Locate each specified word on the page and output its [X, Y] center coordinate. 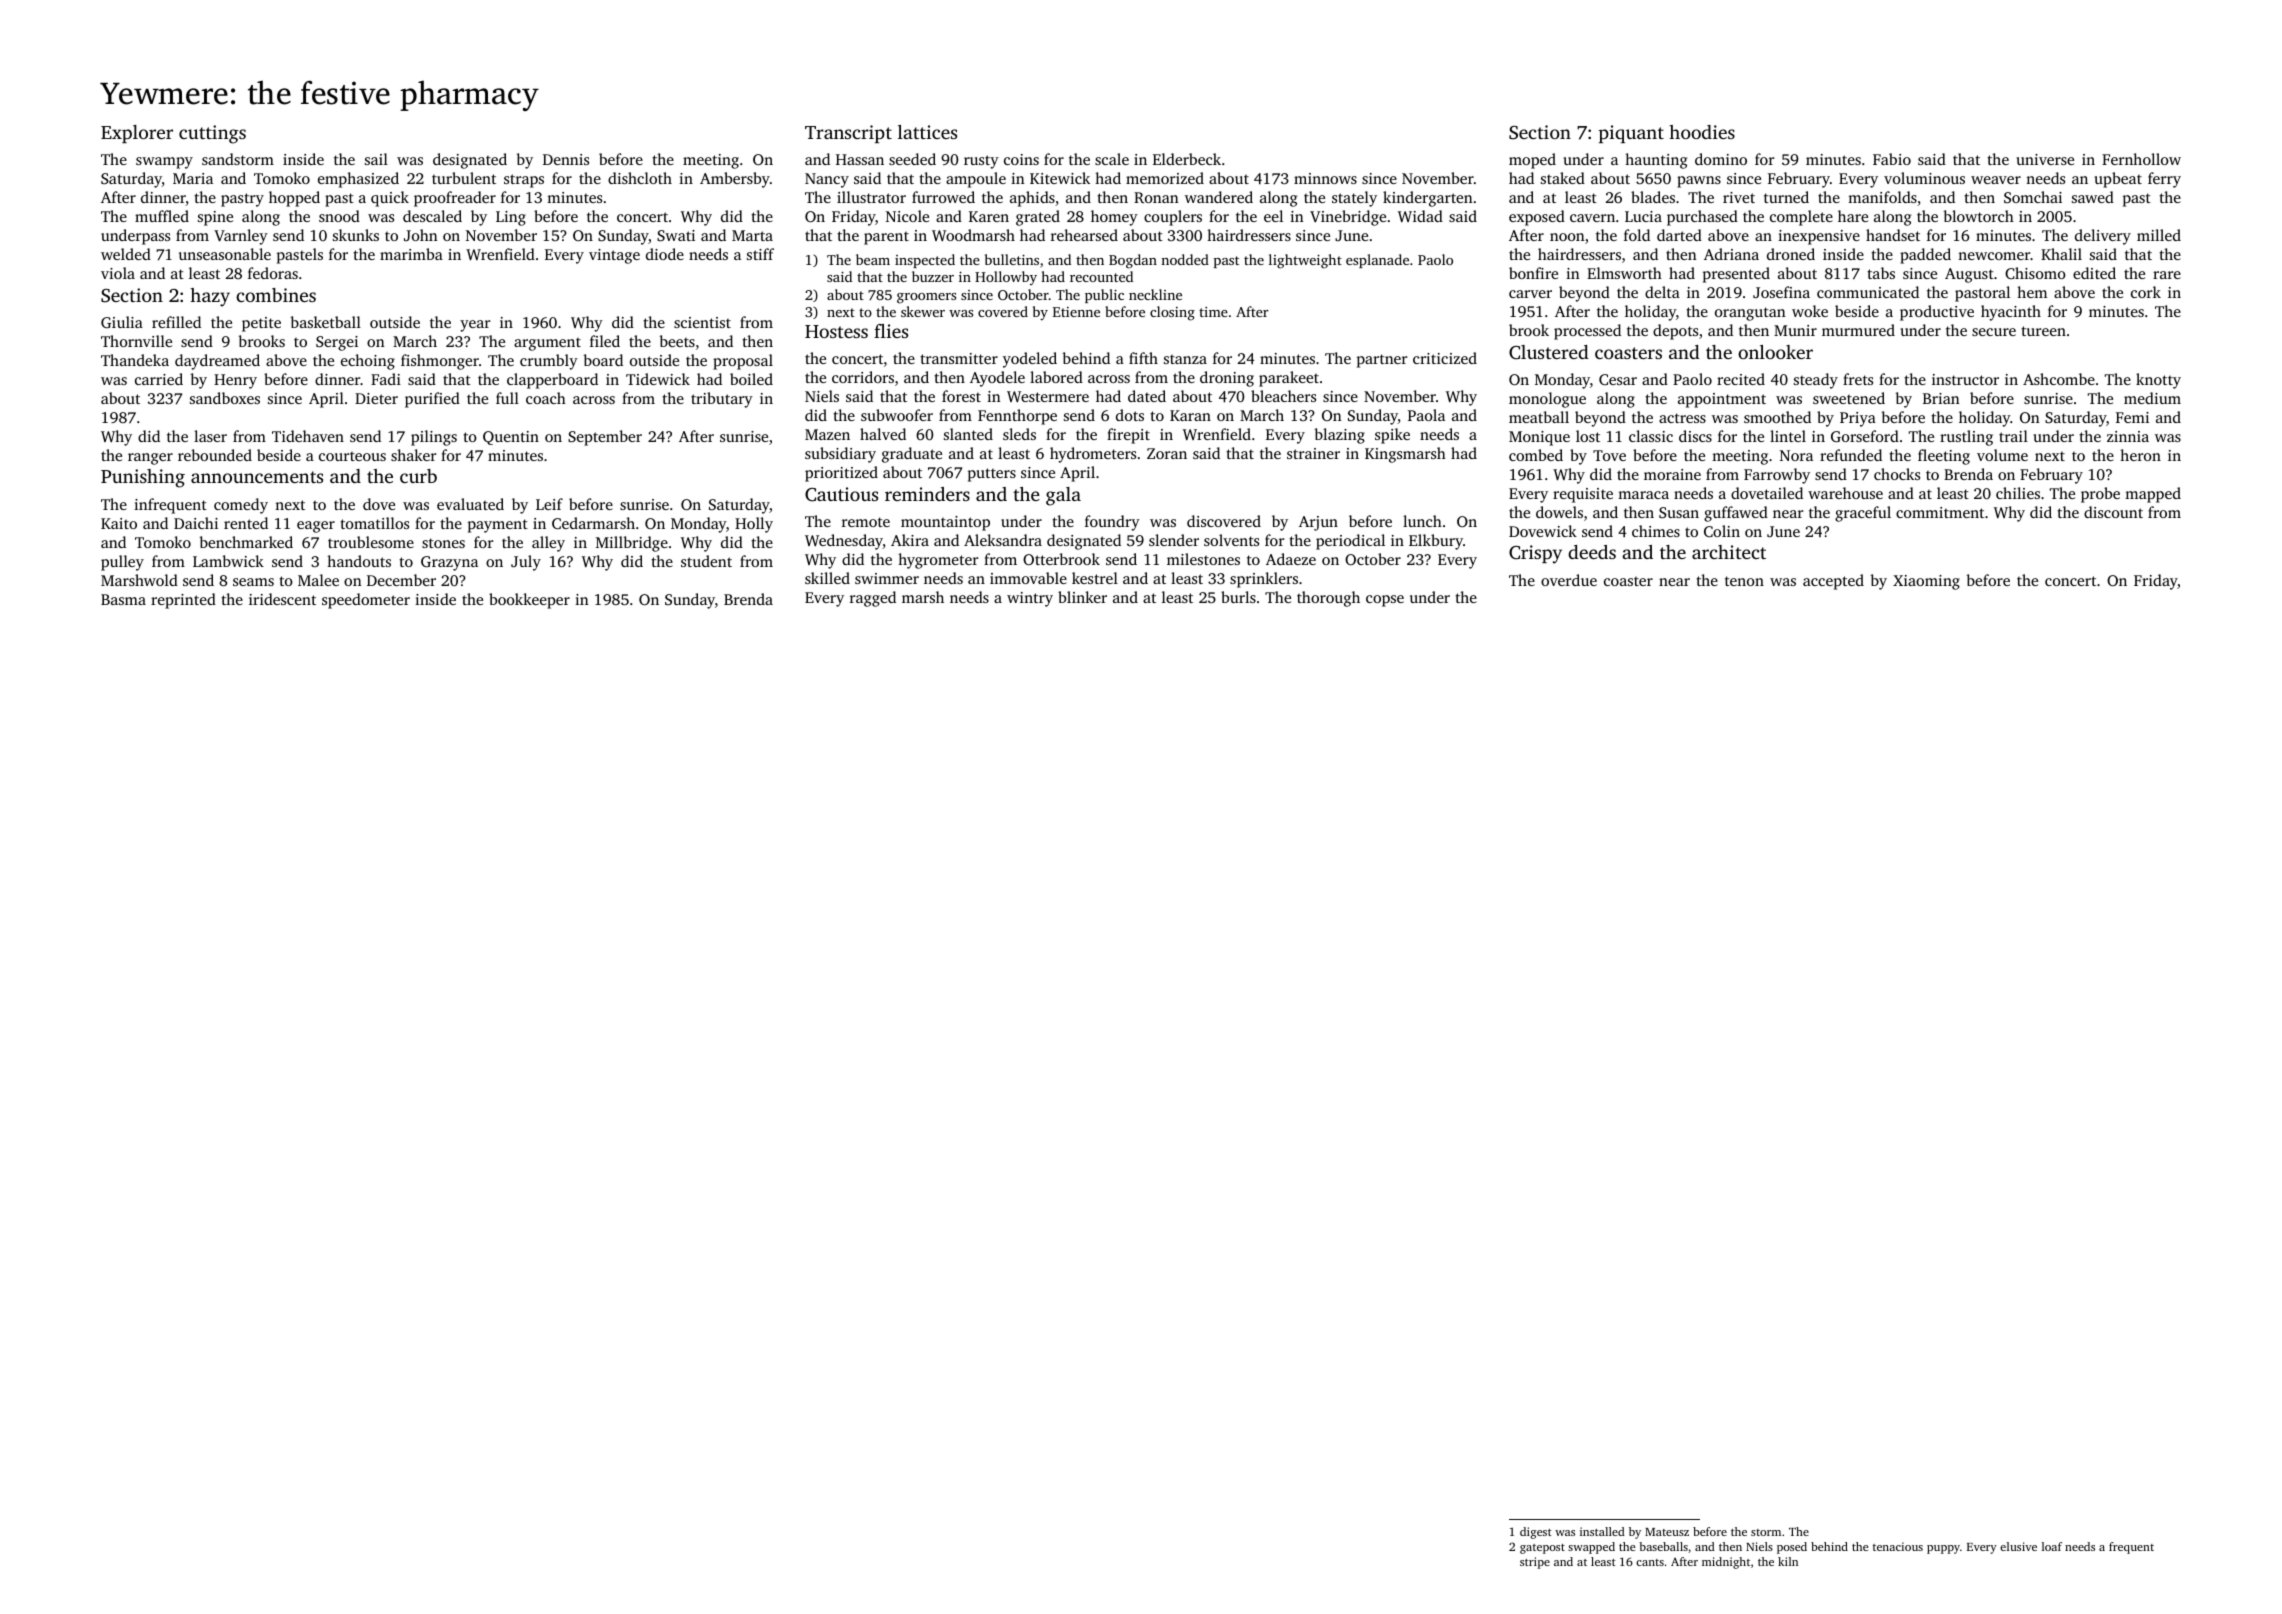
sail [376, 159]
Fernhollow [2141, 159]
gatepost [1542, 1549]
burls [1238, 597]
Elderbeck [1187, 159]
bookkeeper [529, 601]
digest [1536, 1533]
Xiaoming [1926, 582]
